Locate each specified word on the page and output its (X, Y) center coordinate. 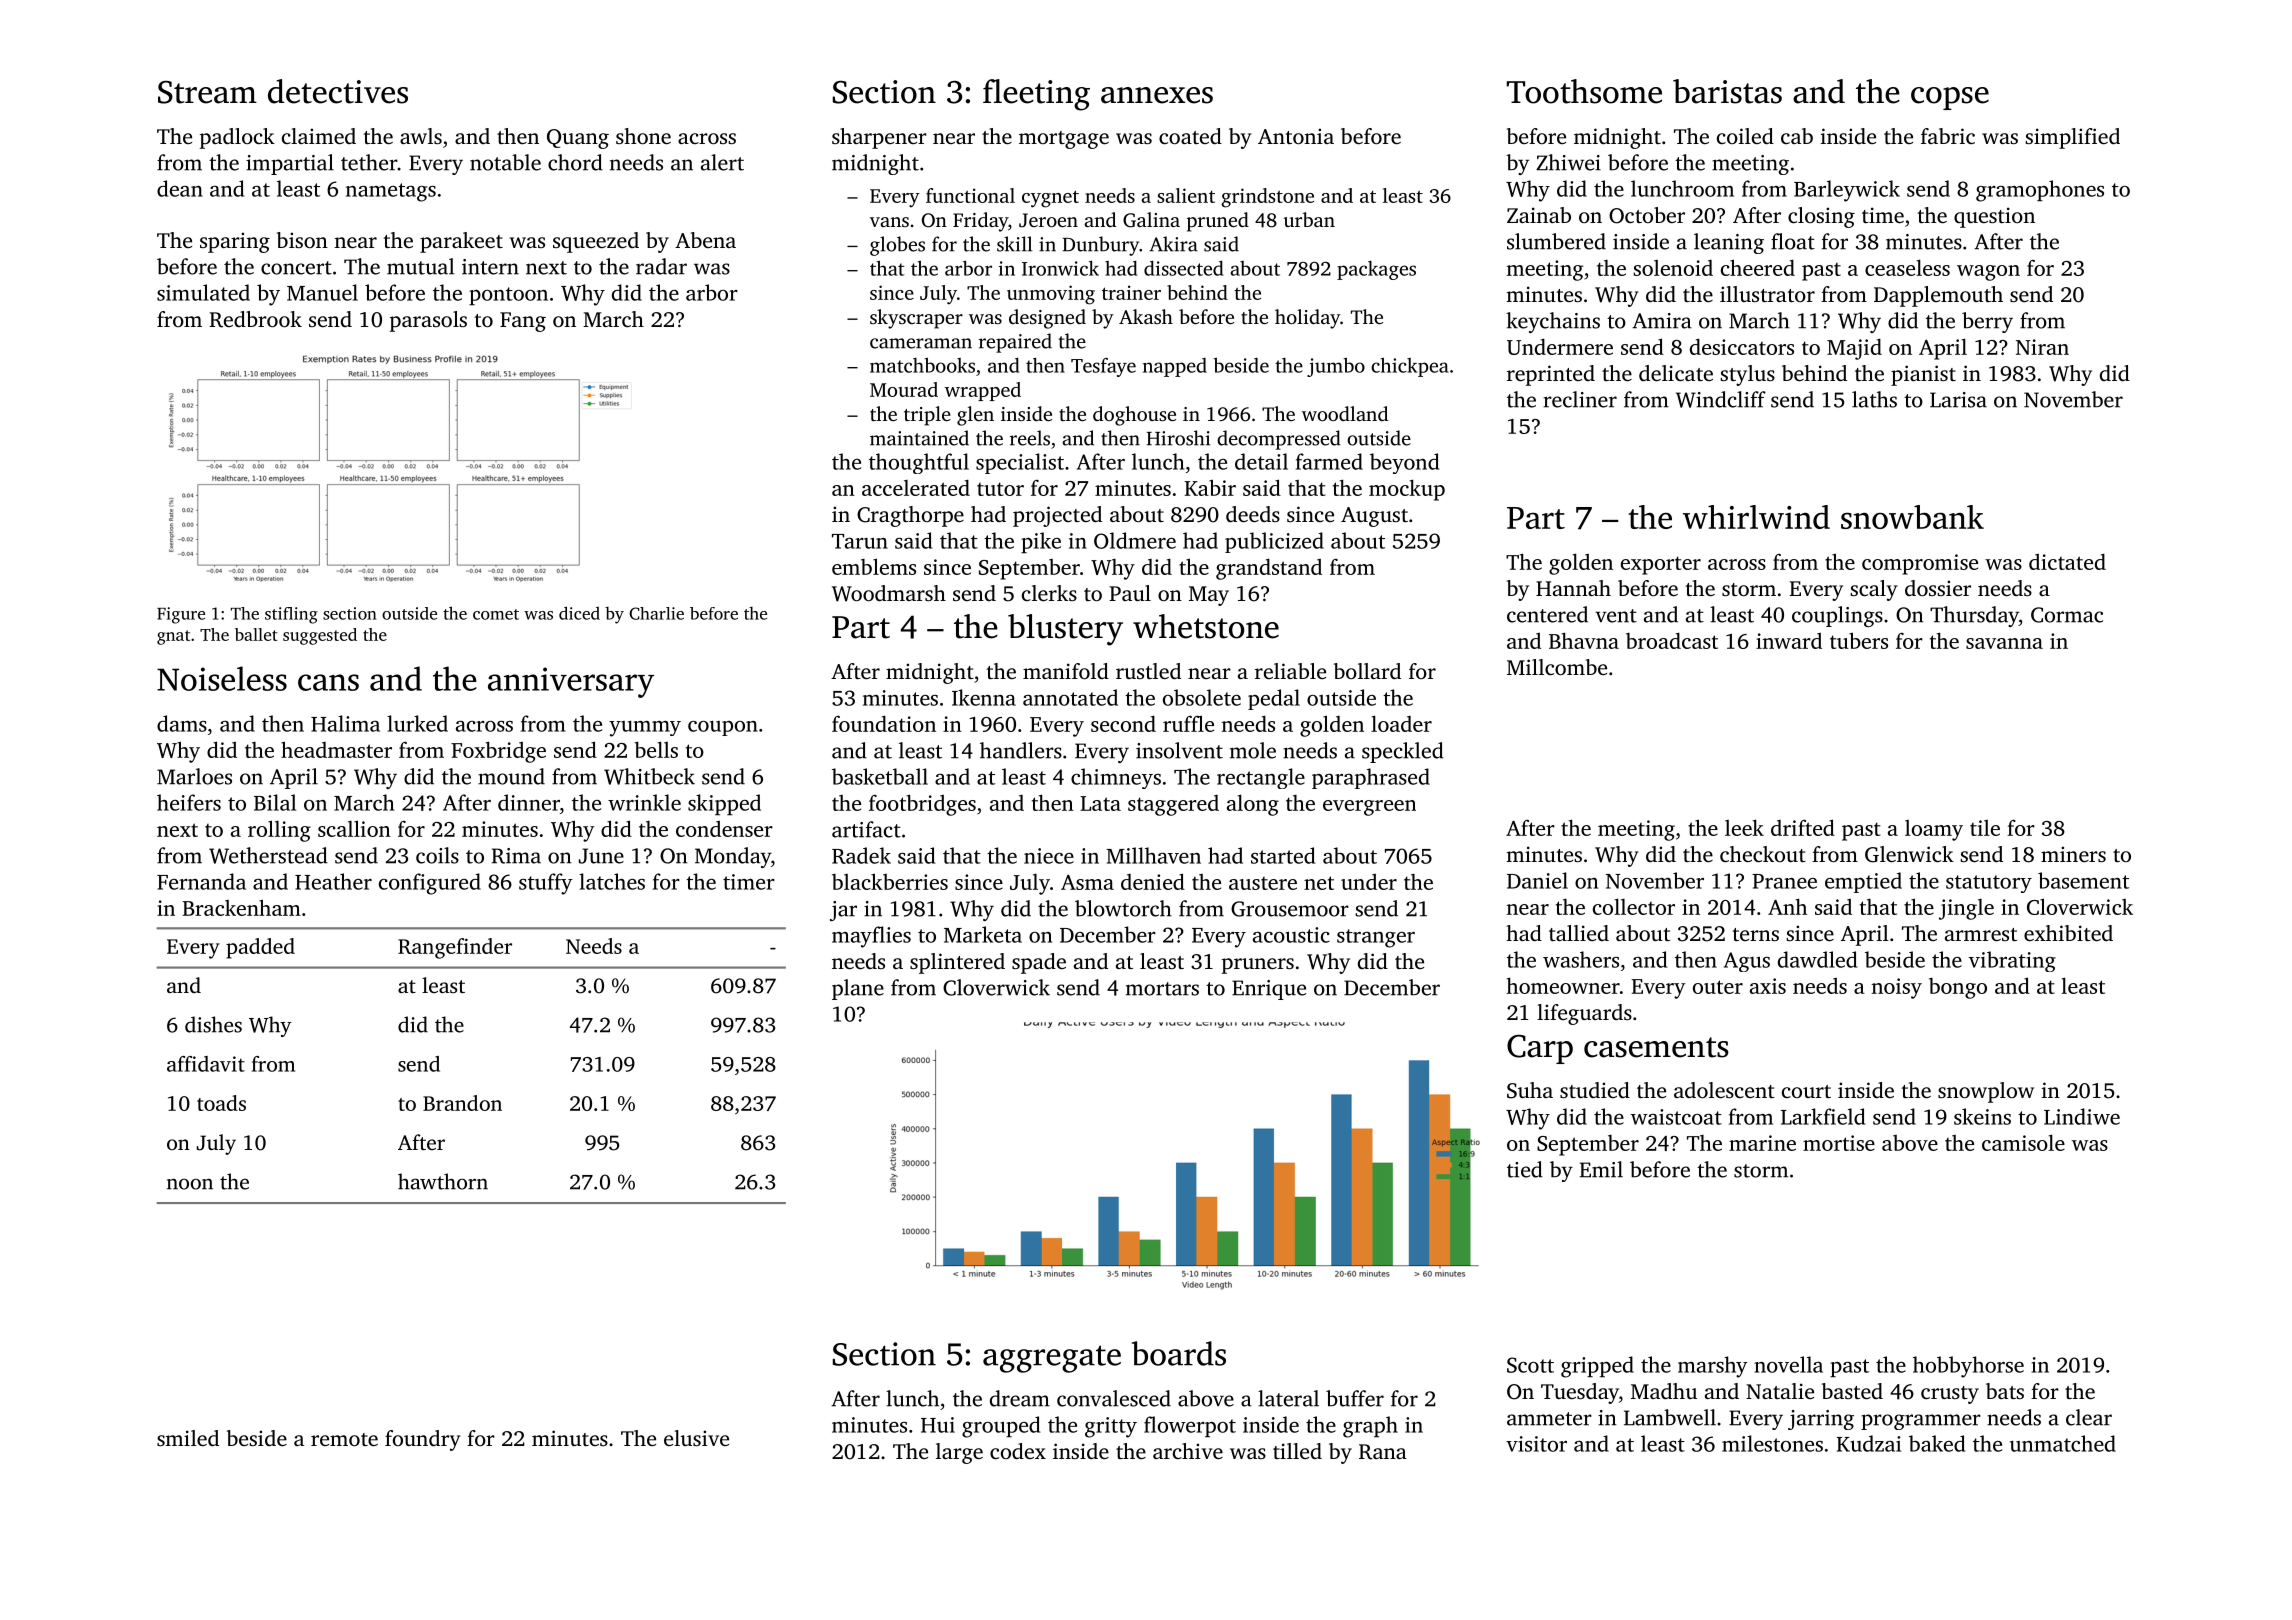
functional (970, 195)
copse (1950, 98)
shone (643, 136)
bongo (1958, 988)
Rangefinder (455, 948)
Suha (1530, 1090)
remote (344, 1439)
